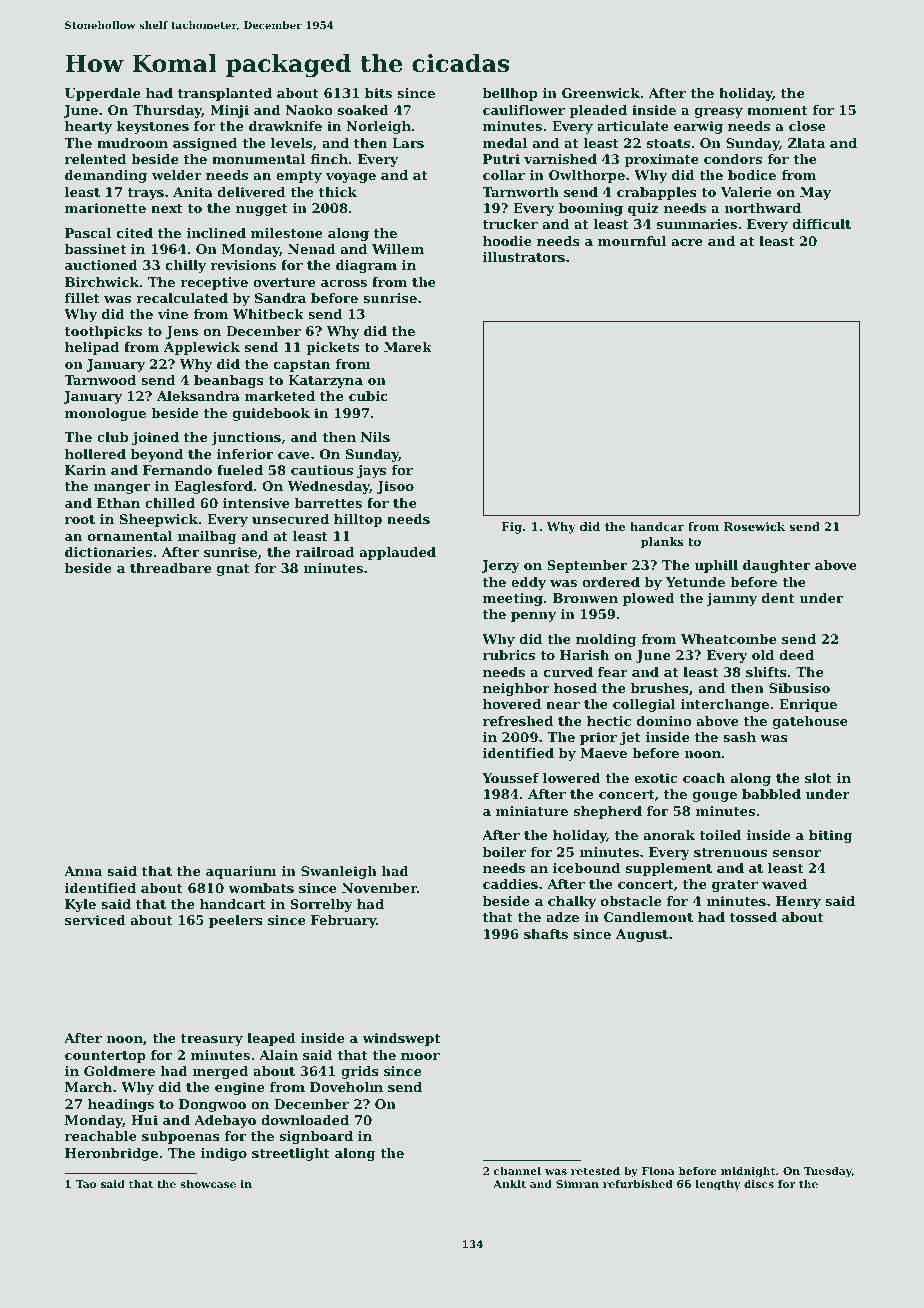 The image size is (924, 1308). What do you see at coordinates (518, 721) in the screenshot?
I see `refreshed` at bounding box center [518, 721].
